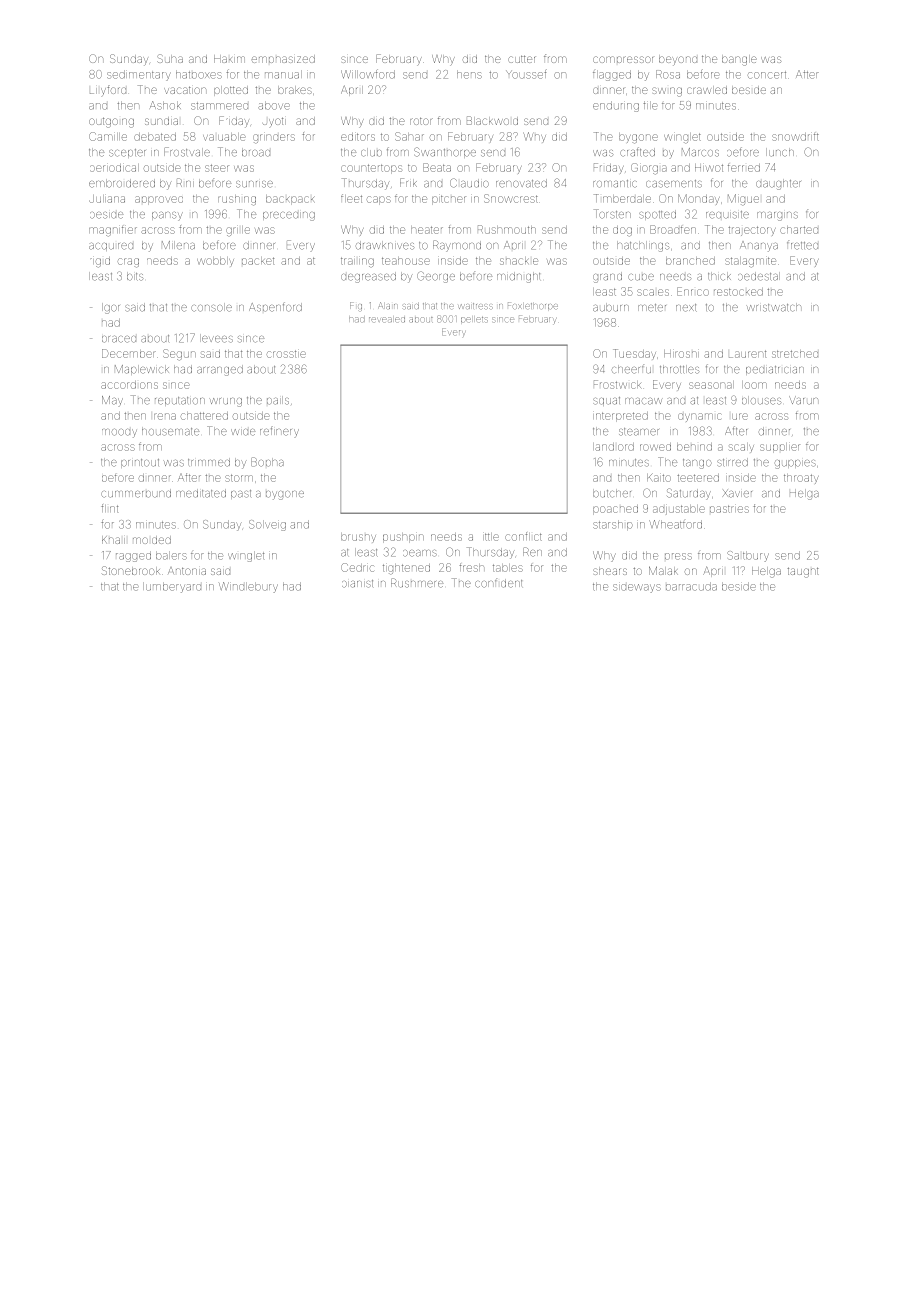 Image resolution: width=908 pixels, height=1316 pixels. What do you see at coordinates (498, 583) in the screenshot?
I see `confident` at bounding box center [498, 583].
